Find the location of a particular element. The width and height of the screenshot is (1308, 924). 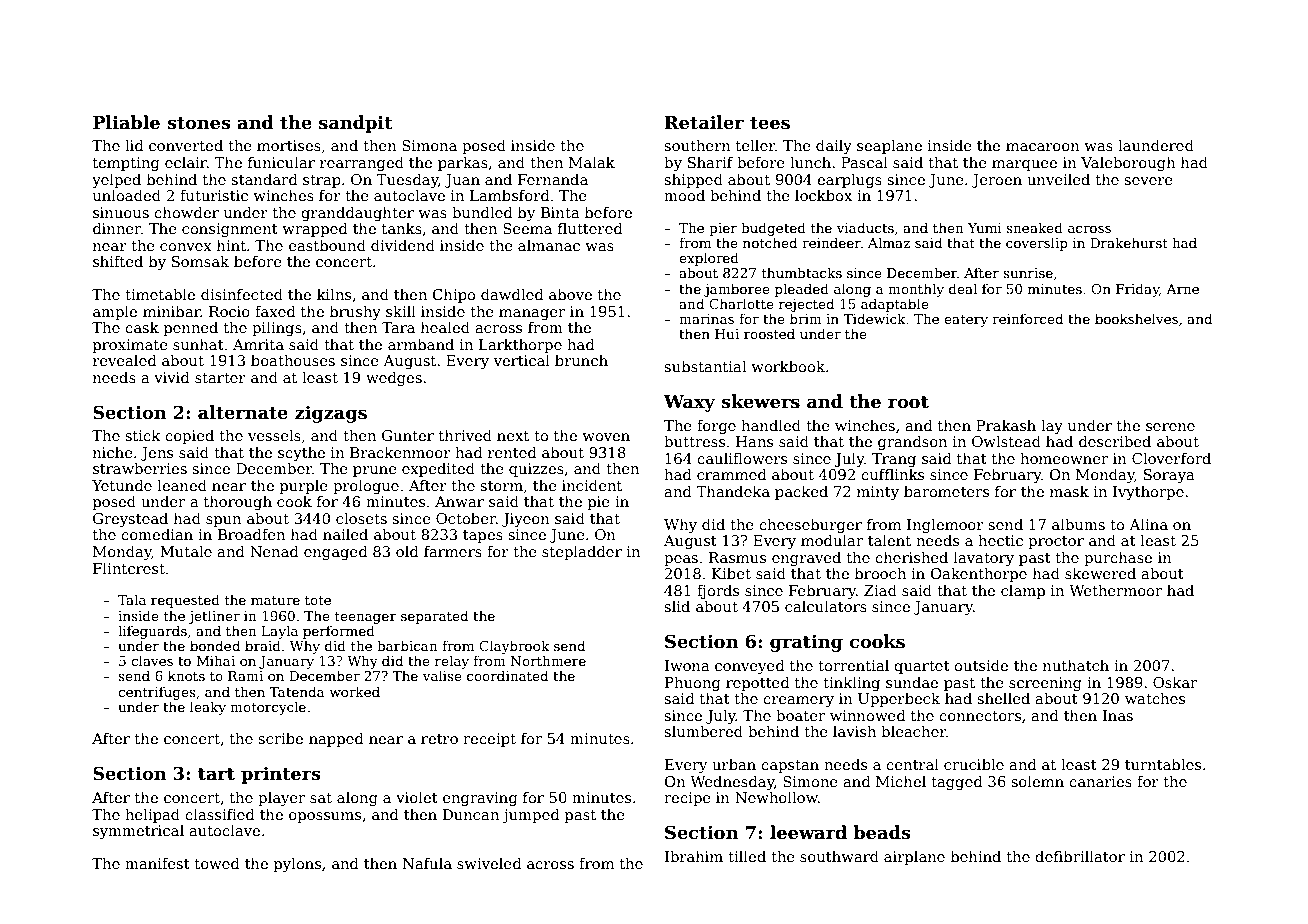

mood is located at coordinates (684, 195).
